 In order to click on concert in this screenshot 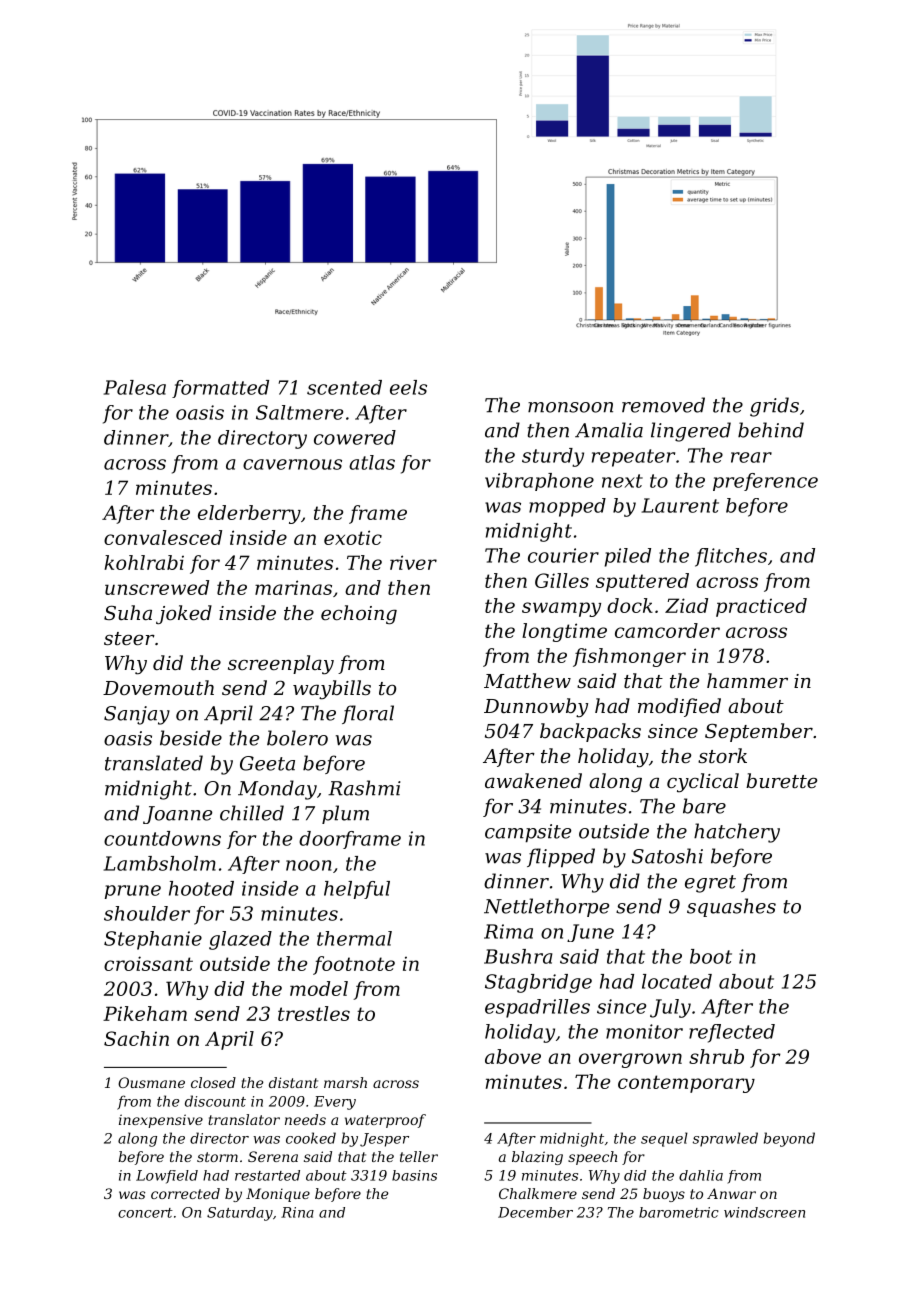, I will do `click(145, 1213)`.
